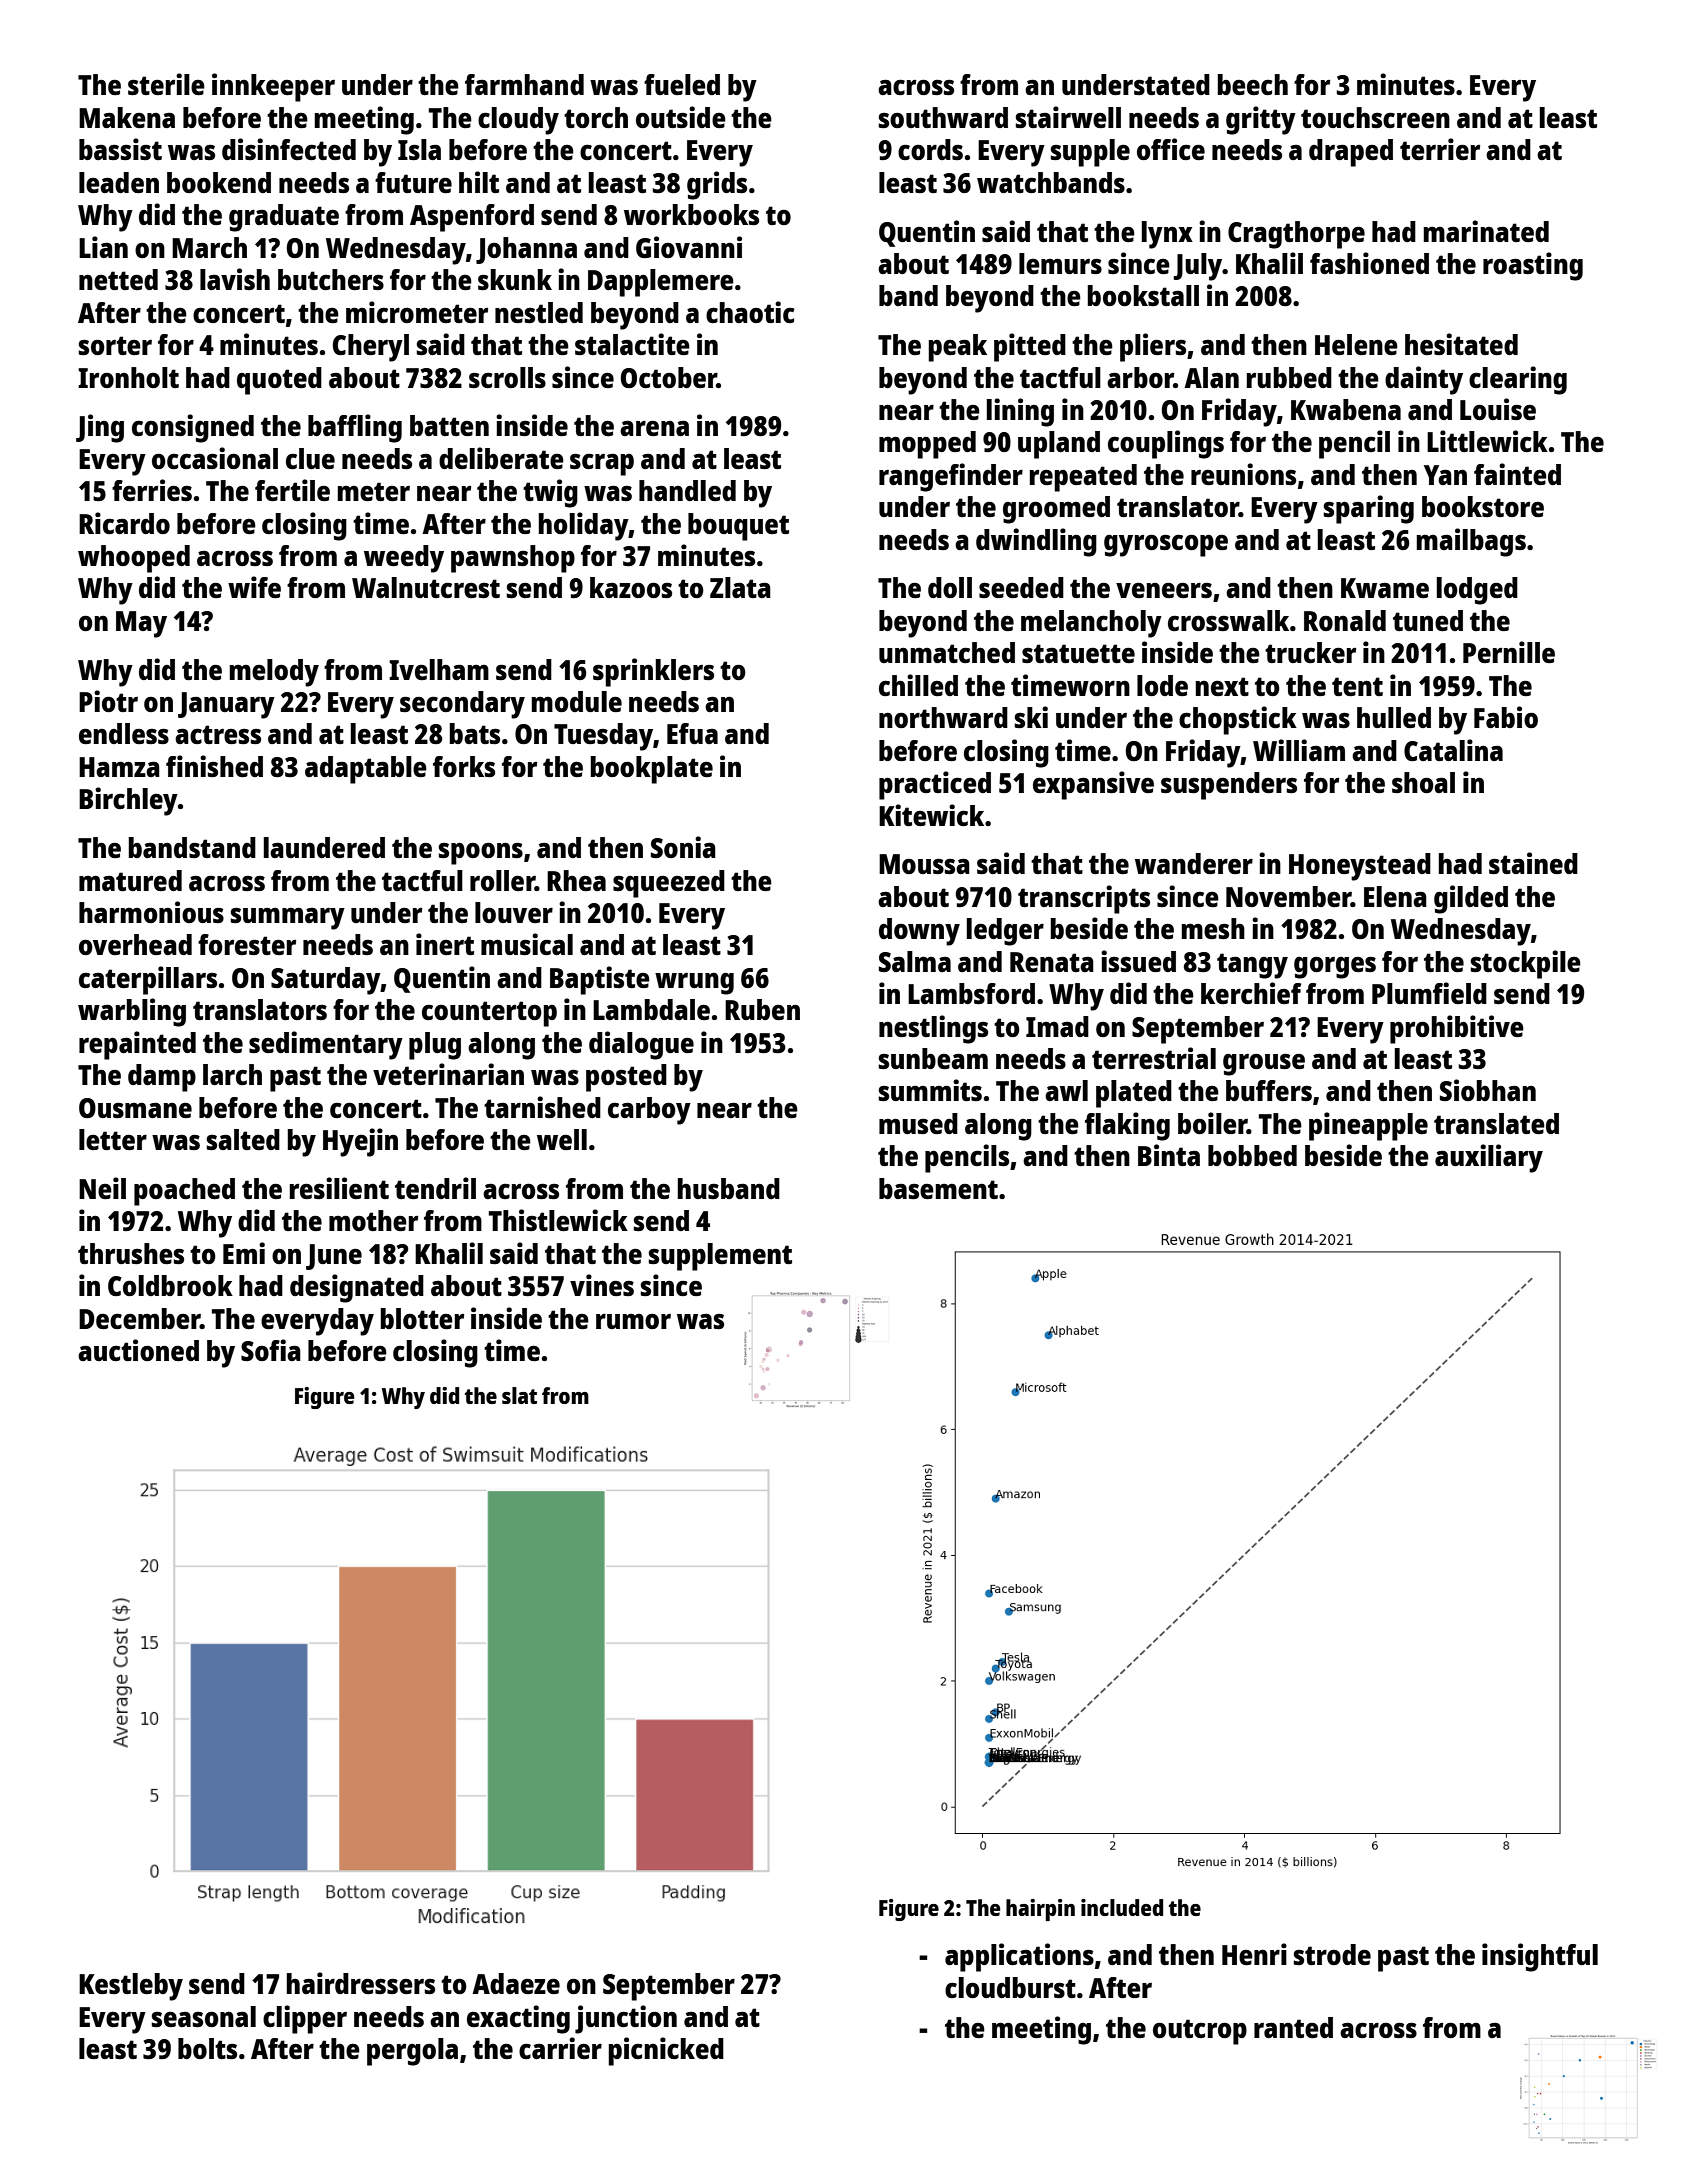 The width and height of the image is (1683, 2178). Describe the element at coordinates (413, 182) in the image. I see `future` at that location.
